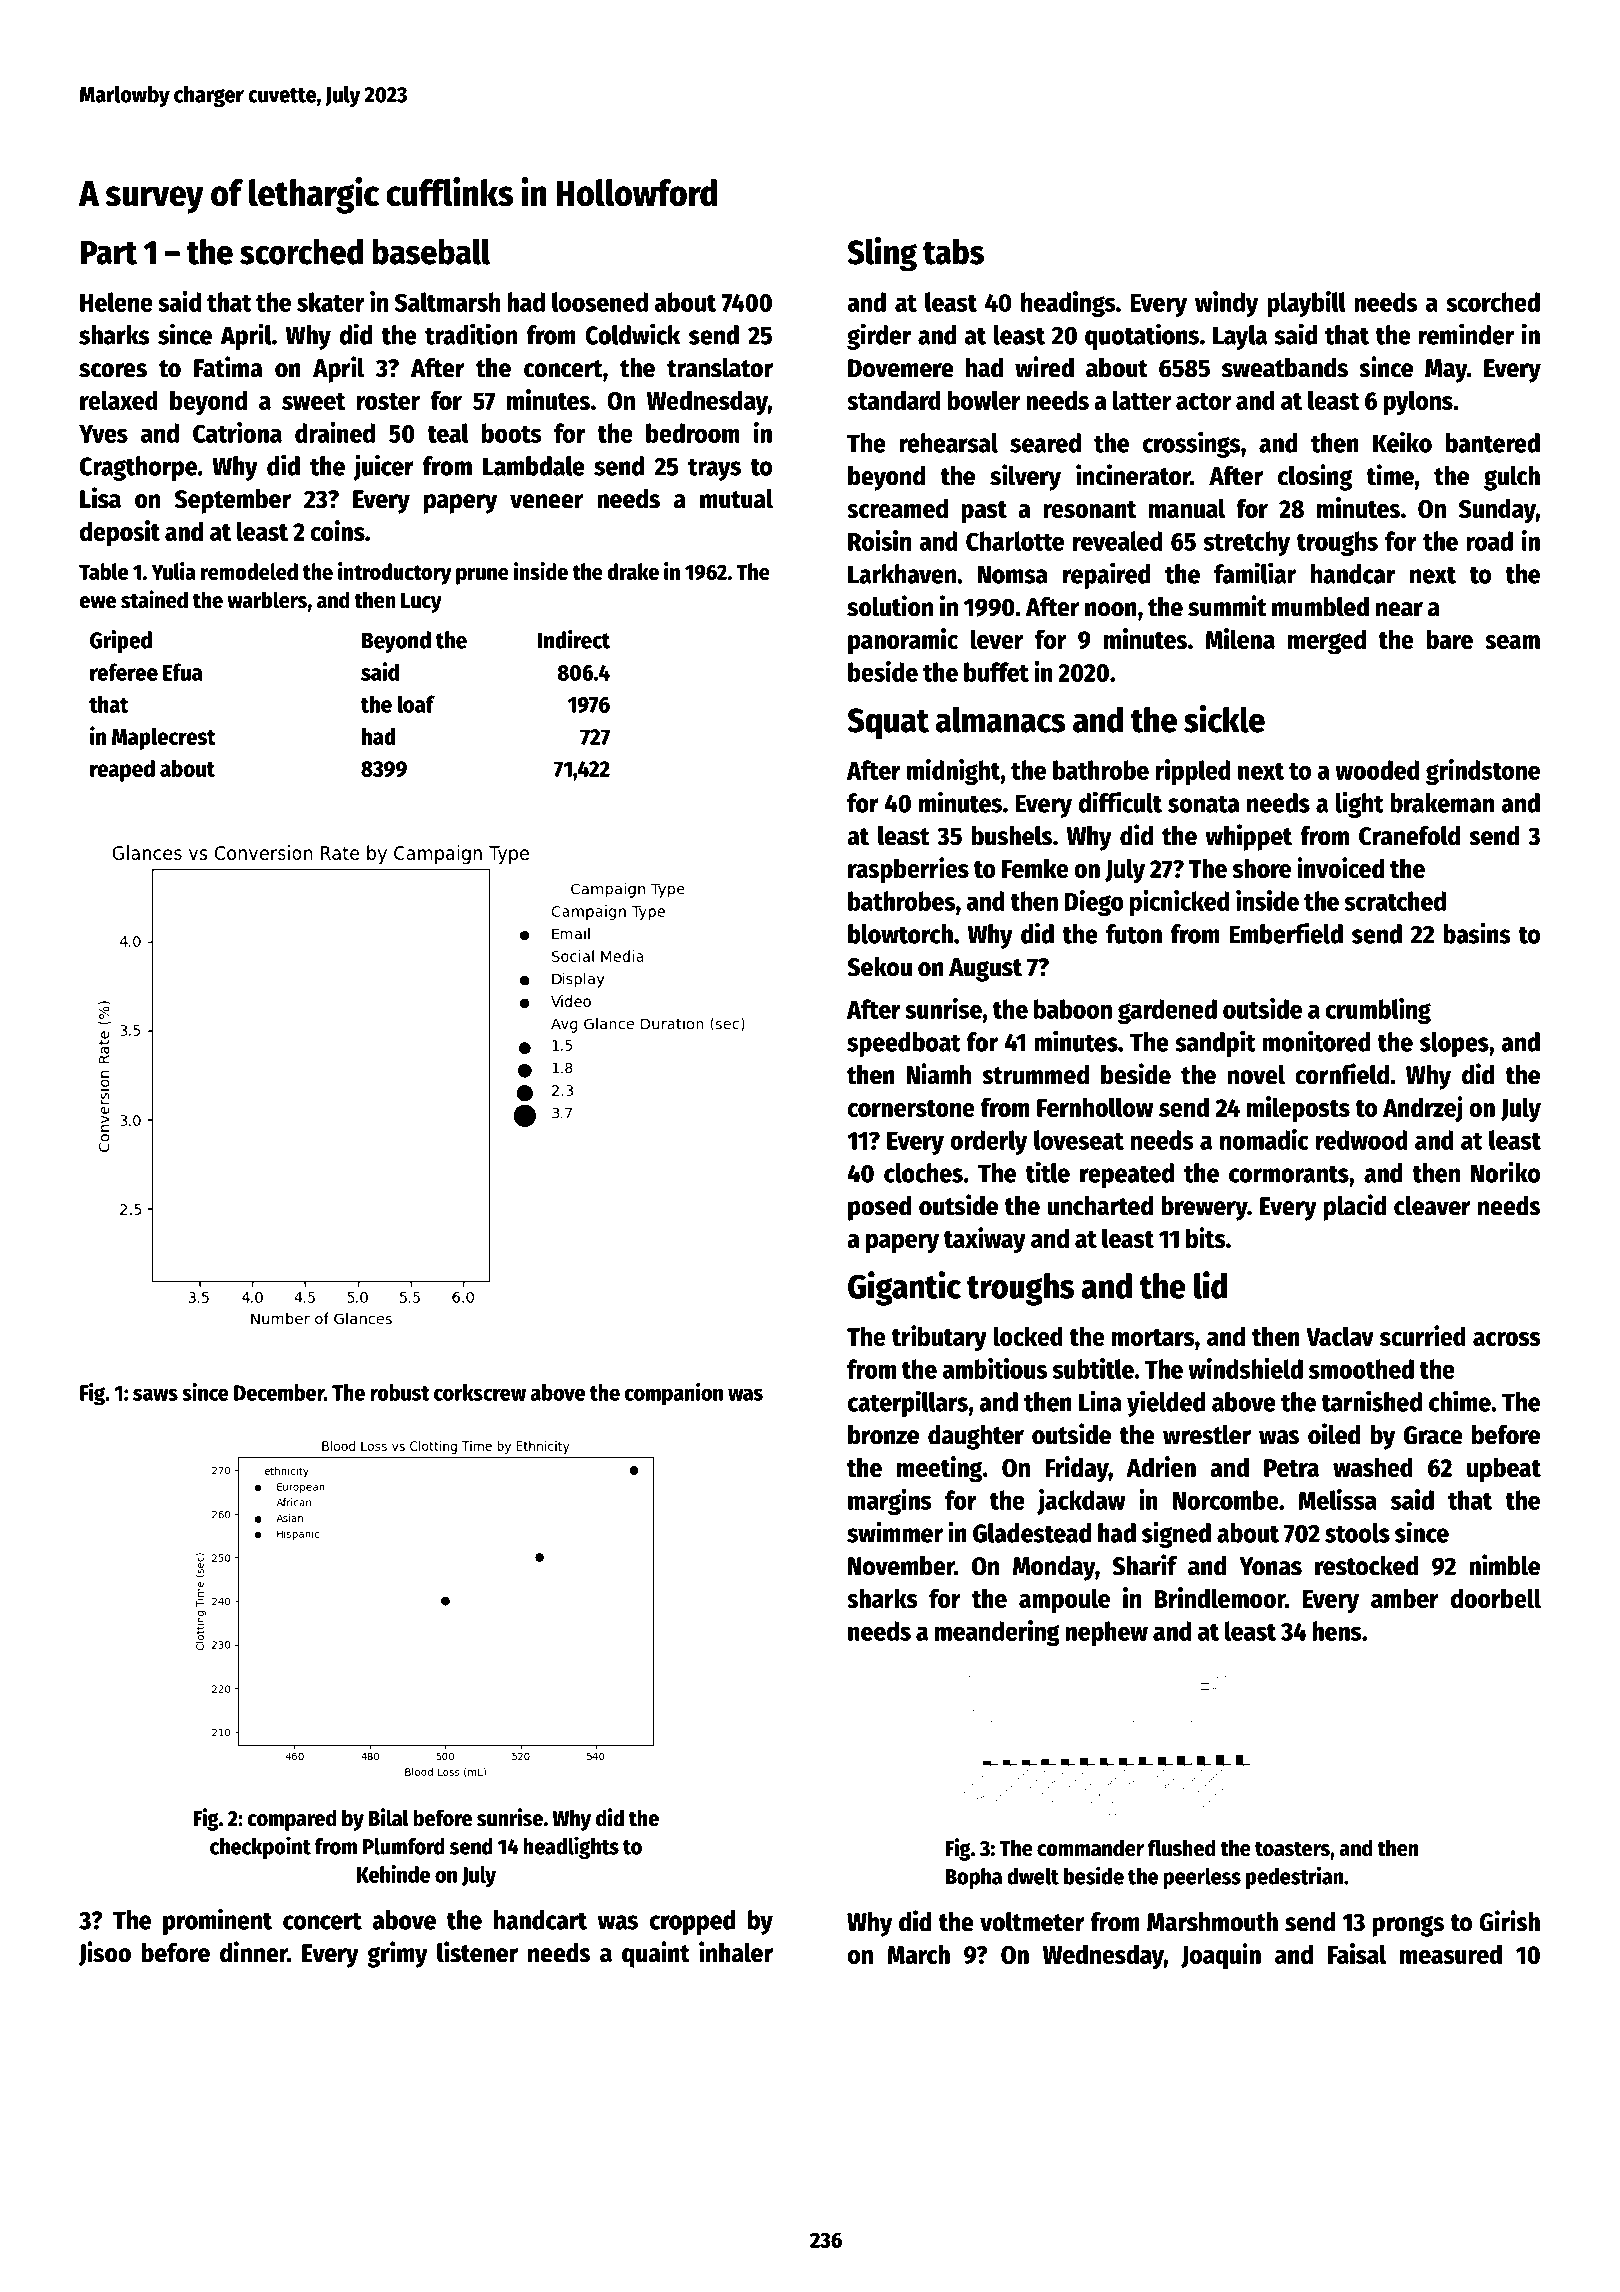 The image size is (1620, 2292). I want to click on road, so click(1489, 541).
